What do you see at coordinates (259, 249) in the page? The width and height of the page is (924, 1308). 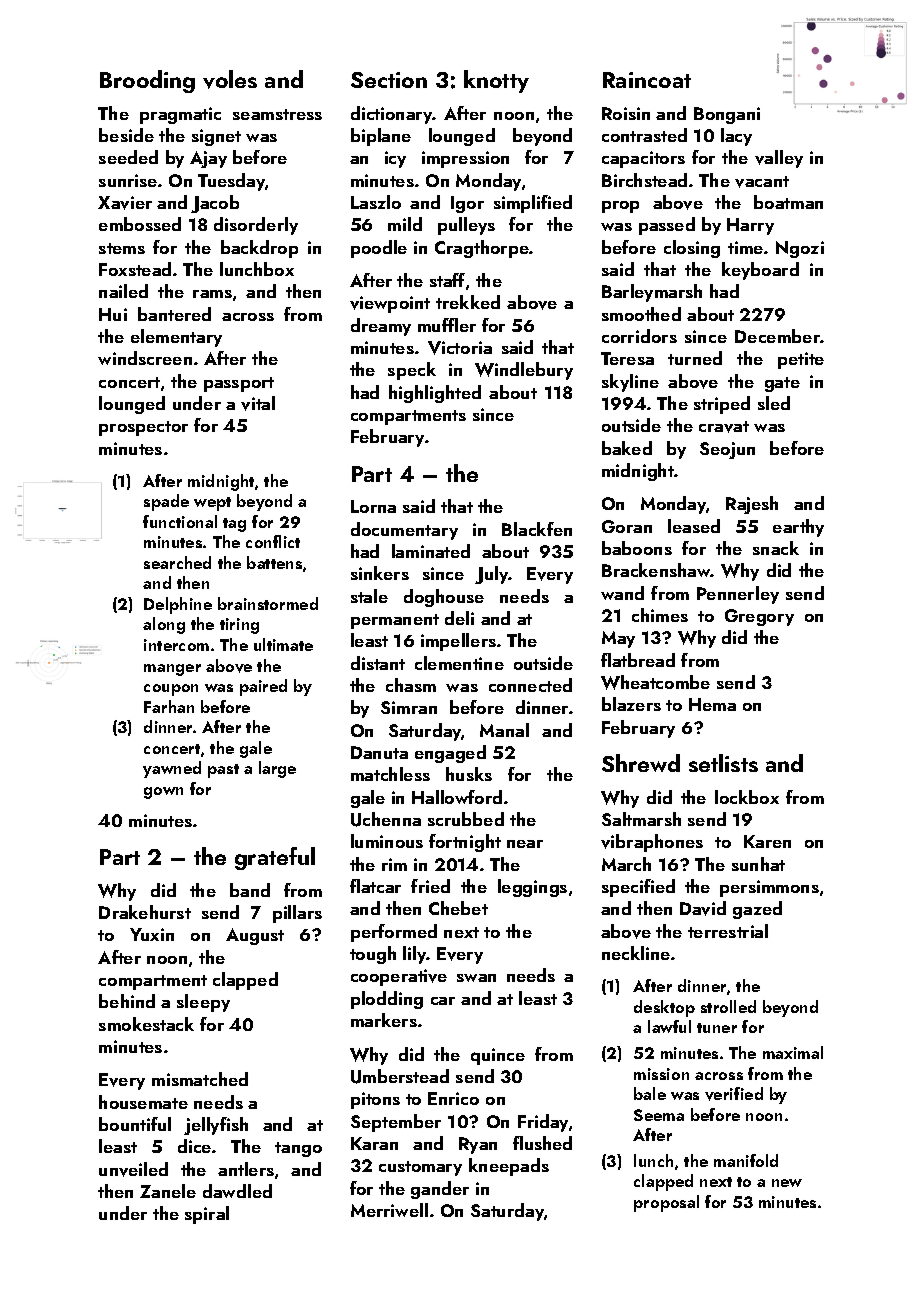 I see `backdrop` at bounding box center [259, 249].
